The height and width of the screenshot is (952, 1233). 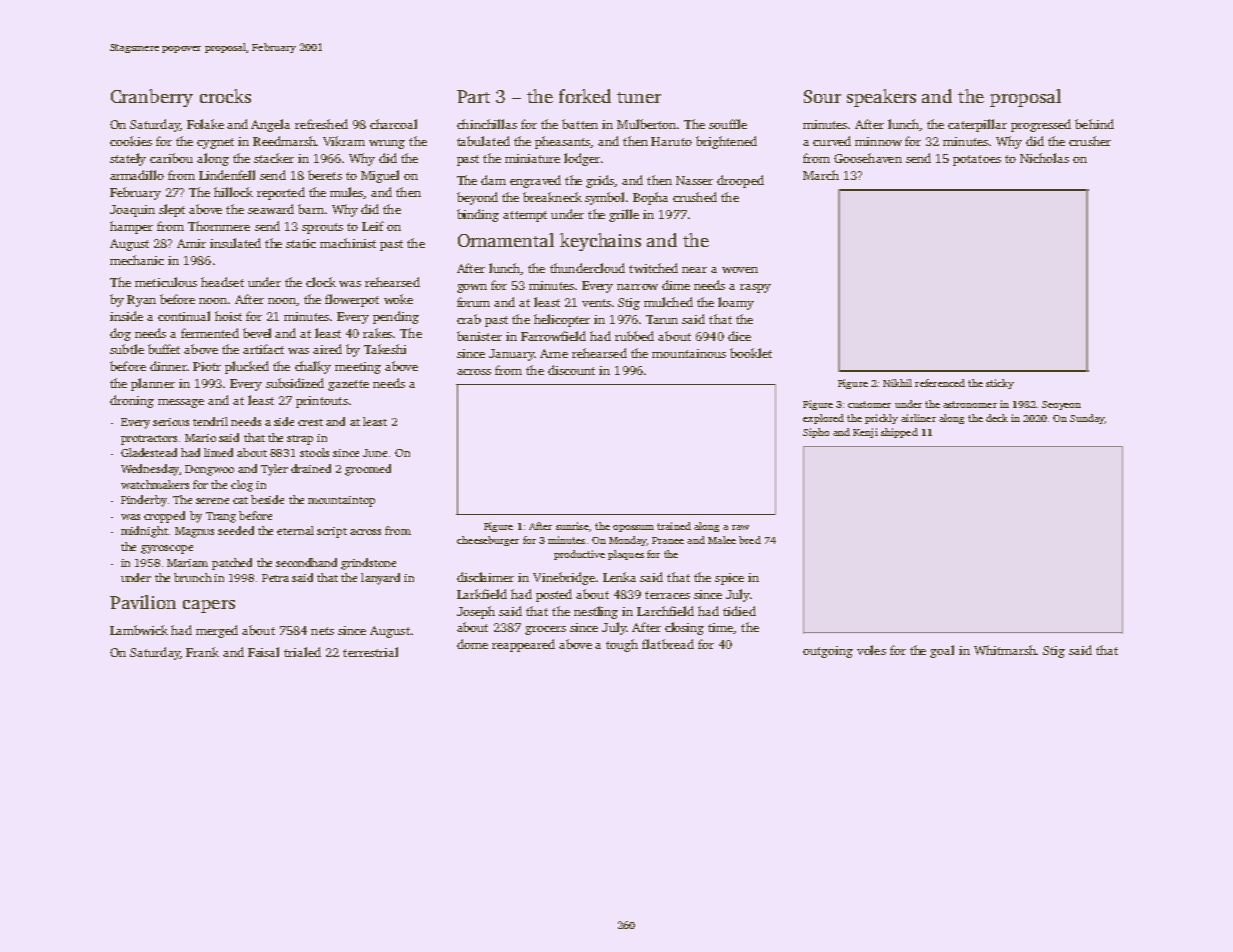 What do you see at coordinates (473, 96) in the screenshot?
I see `Part` at bounding box center [473, 96].
